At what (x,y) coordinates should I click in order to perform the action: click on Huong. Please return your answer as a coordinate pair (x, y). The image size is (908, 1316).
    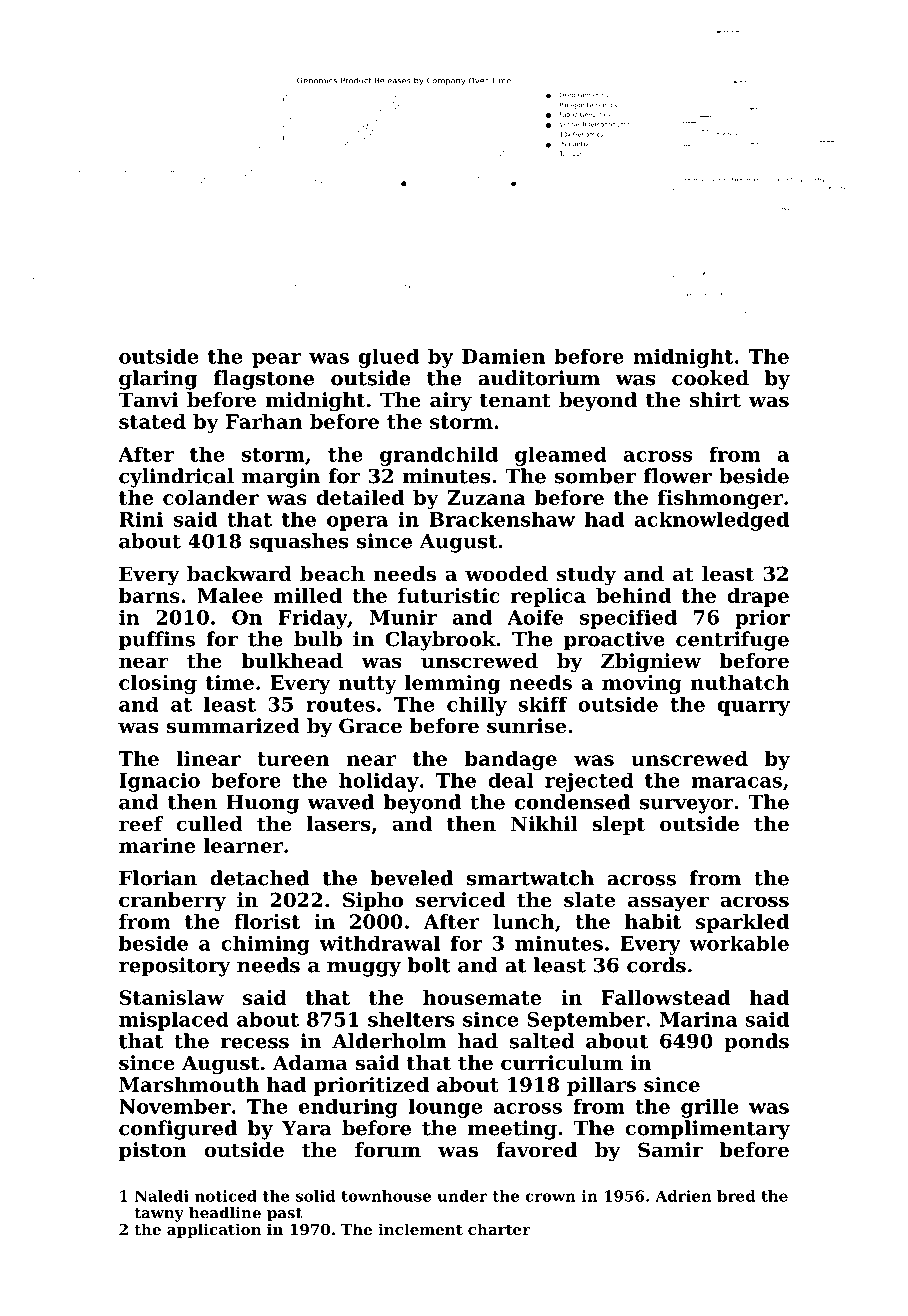
    Looking at the image, I should click on (262, 804).
